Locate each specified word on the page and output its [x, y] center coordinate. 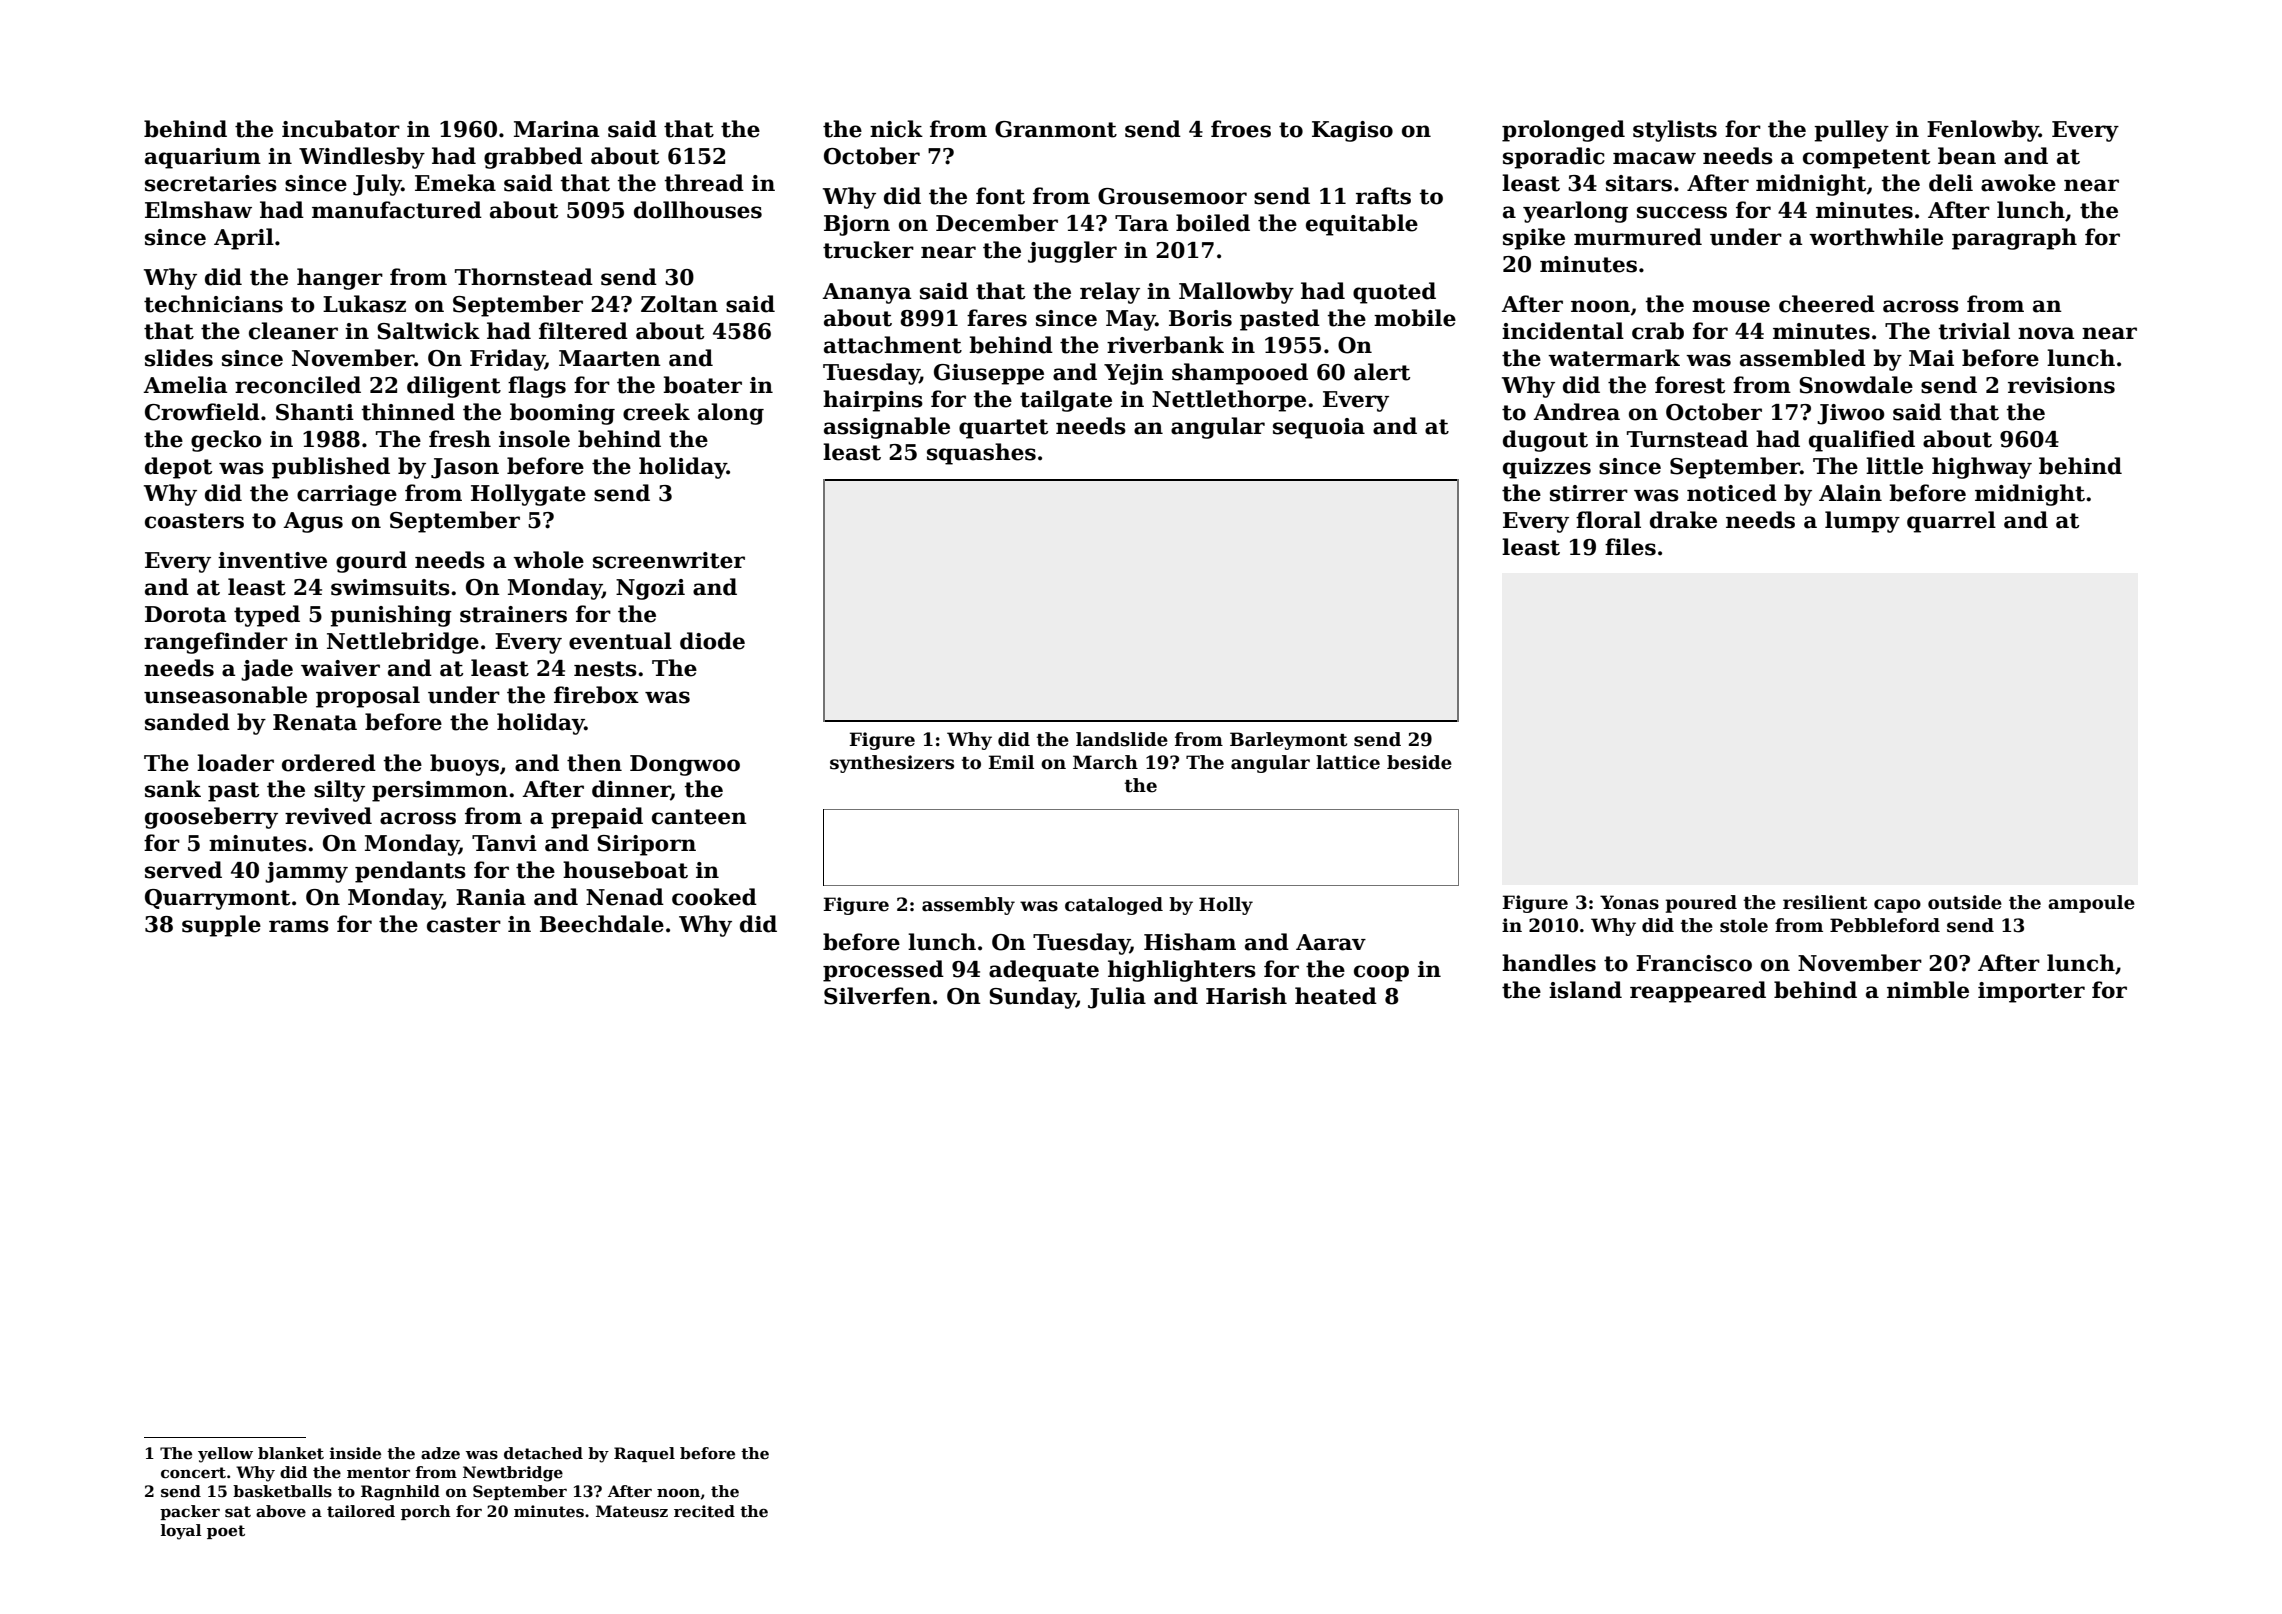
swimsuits [390, 587]
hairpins [873, 401]
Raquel [644, 1454]
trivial [1974, 331]
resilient [1825, 902]
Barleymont [1288, 741]
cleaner [293, 331]
